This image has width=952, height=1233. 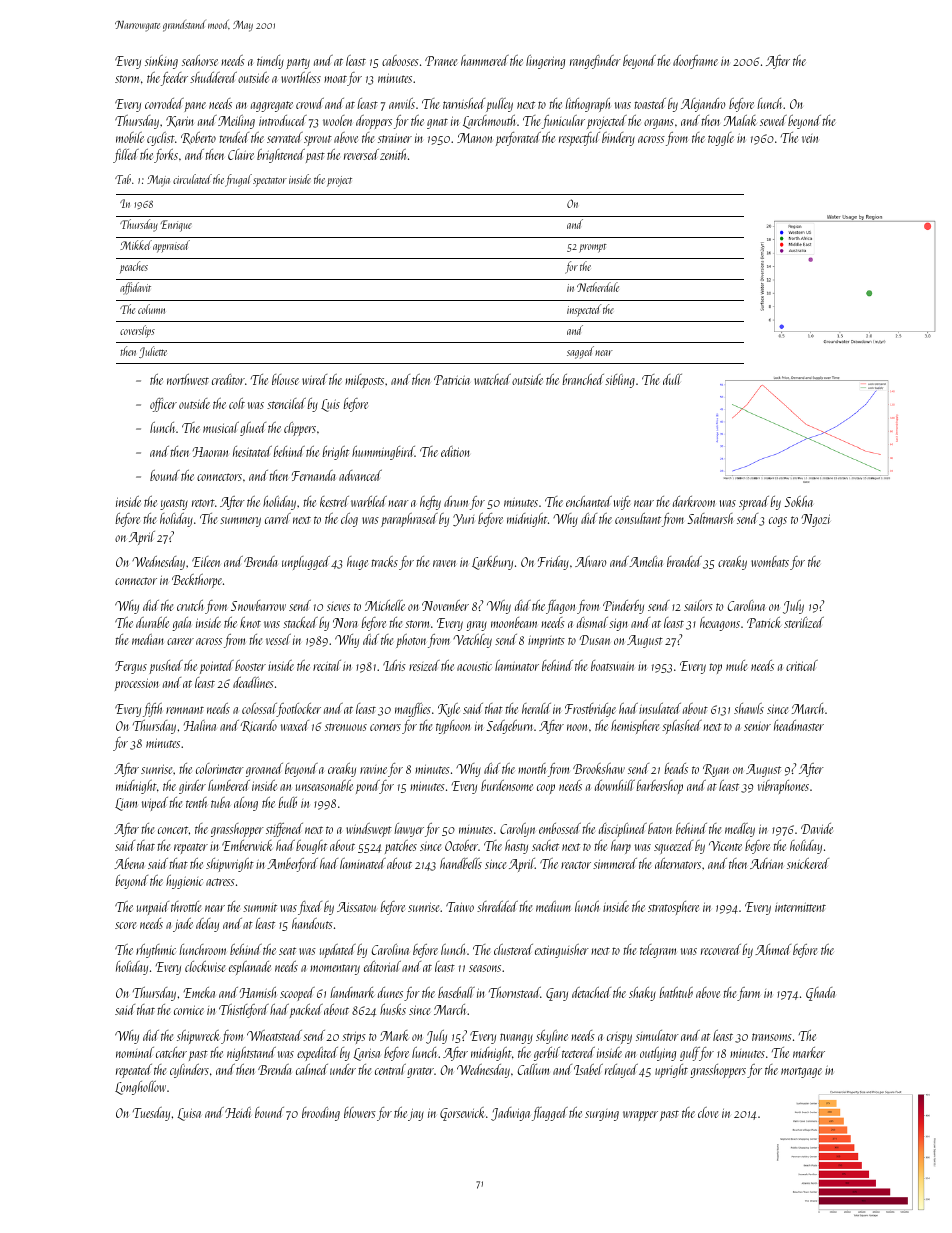 What do you see at coordinates (200, 60) in the image?
I see `seahorse` at bounding box center [200, 60].
